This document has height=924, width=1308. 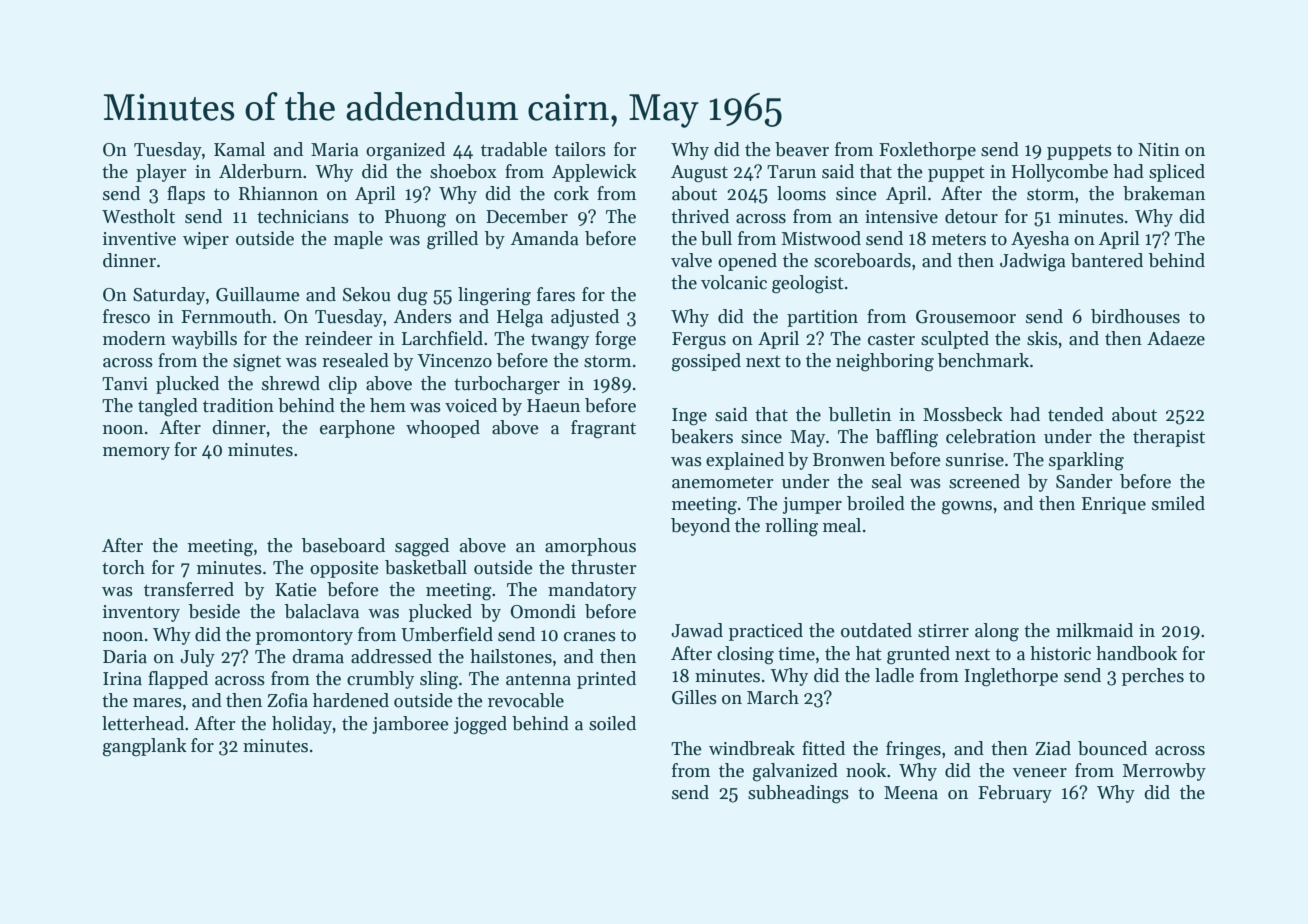 I want to click on time, so click(x=796, y=654).
